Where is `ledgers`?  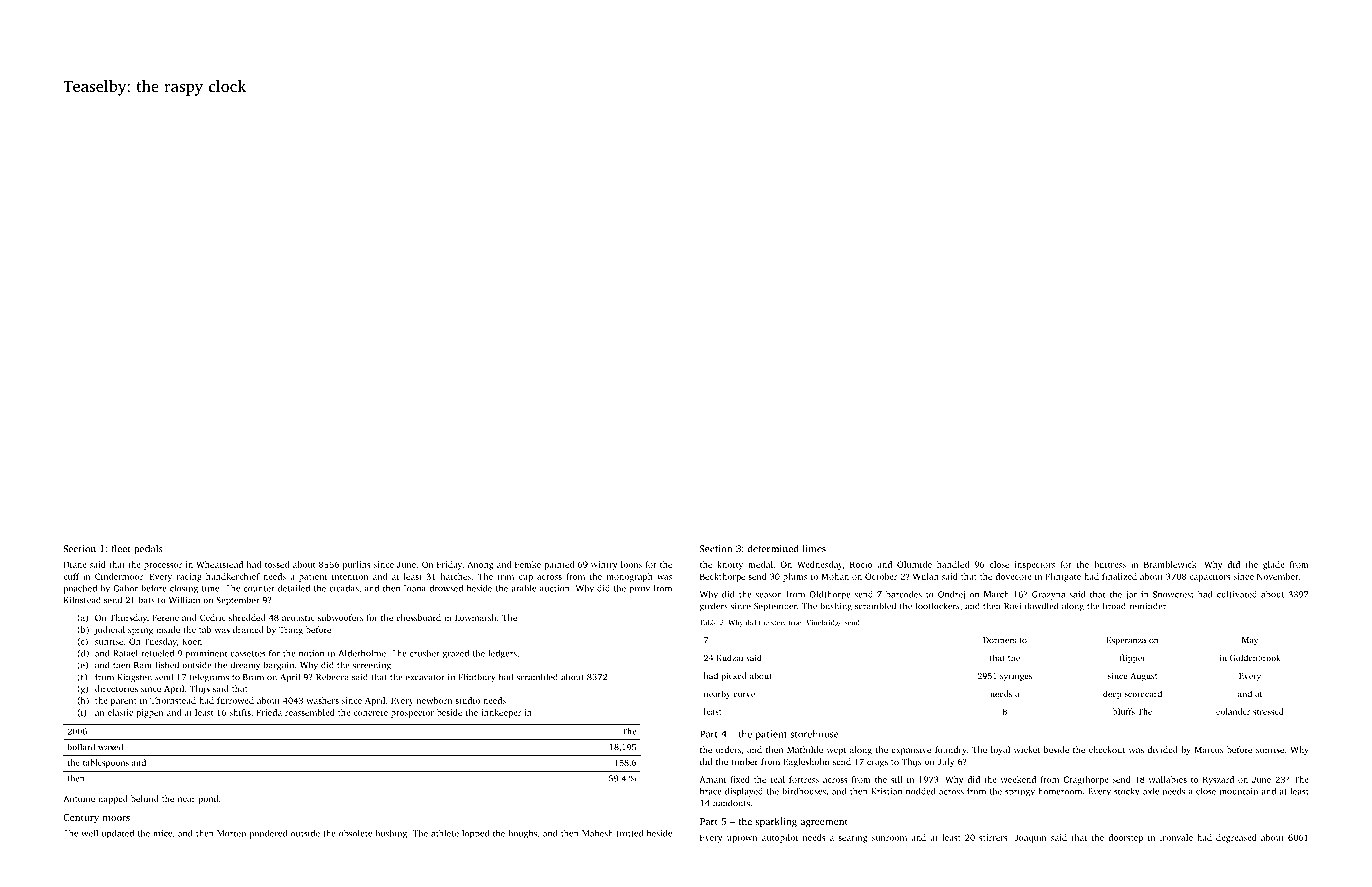 ledgers is located at coordinates (502, 654).
